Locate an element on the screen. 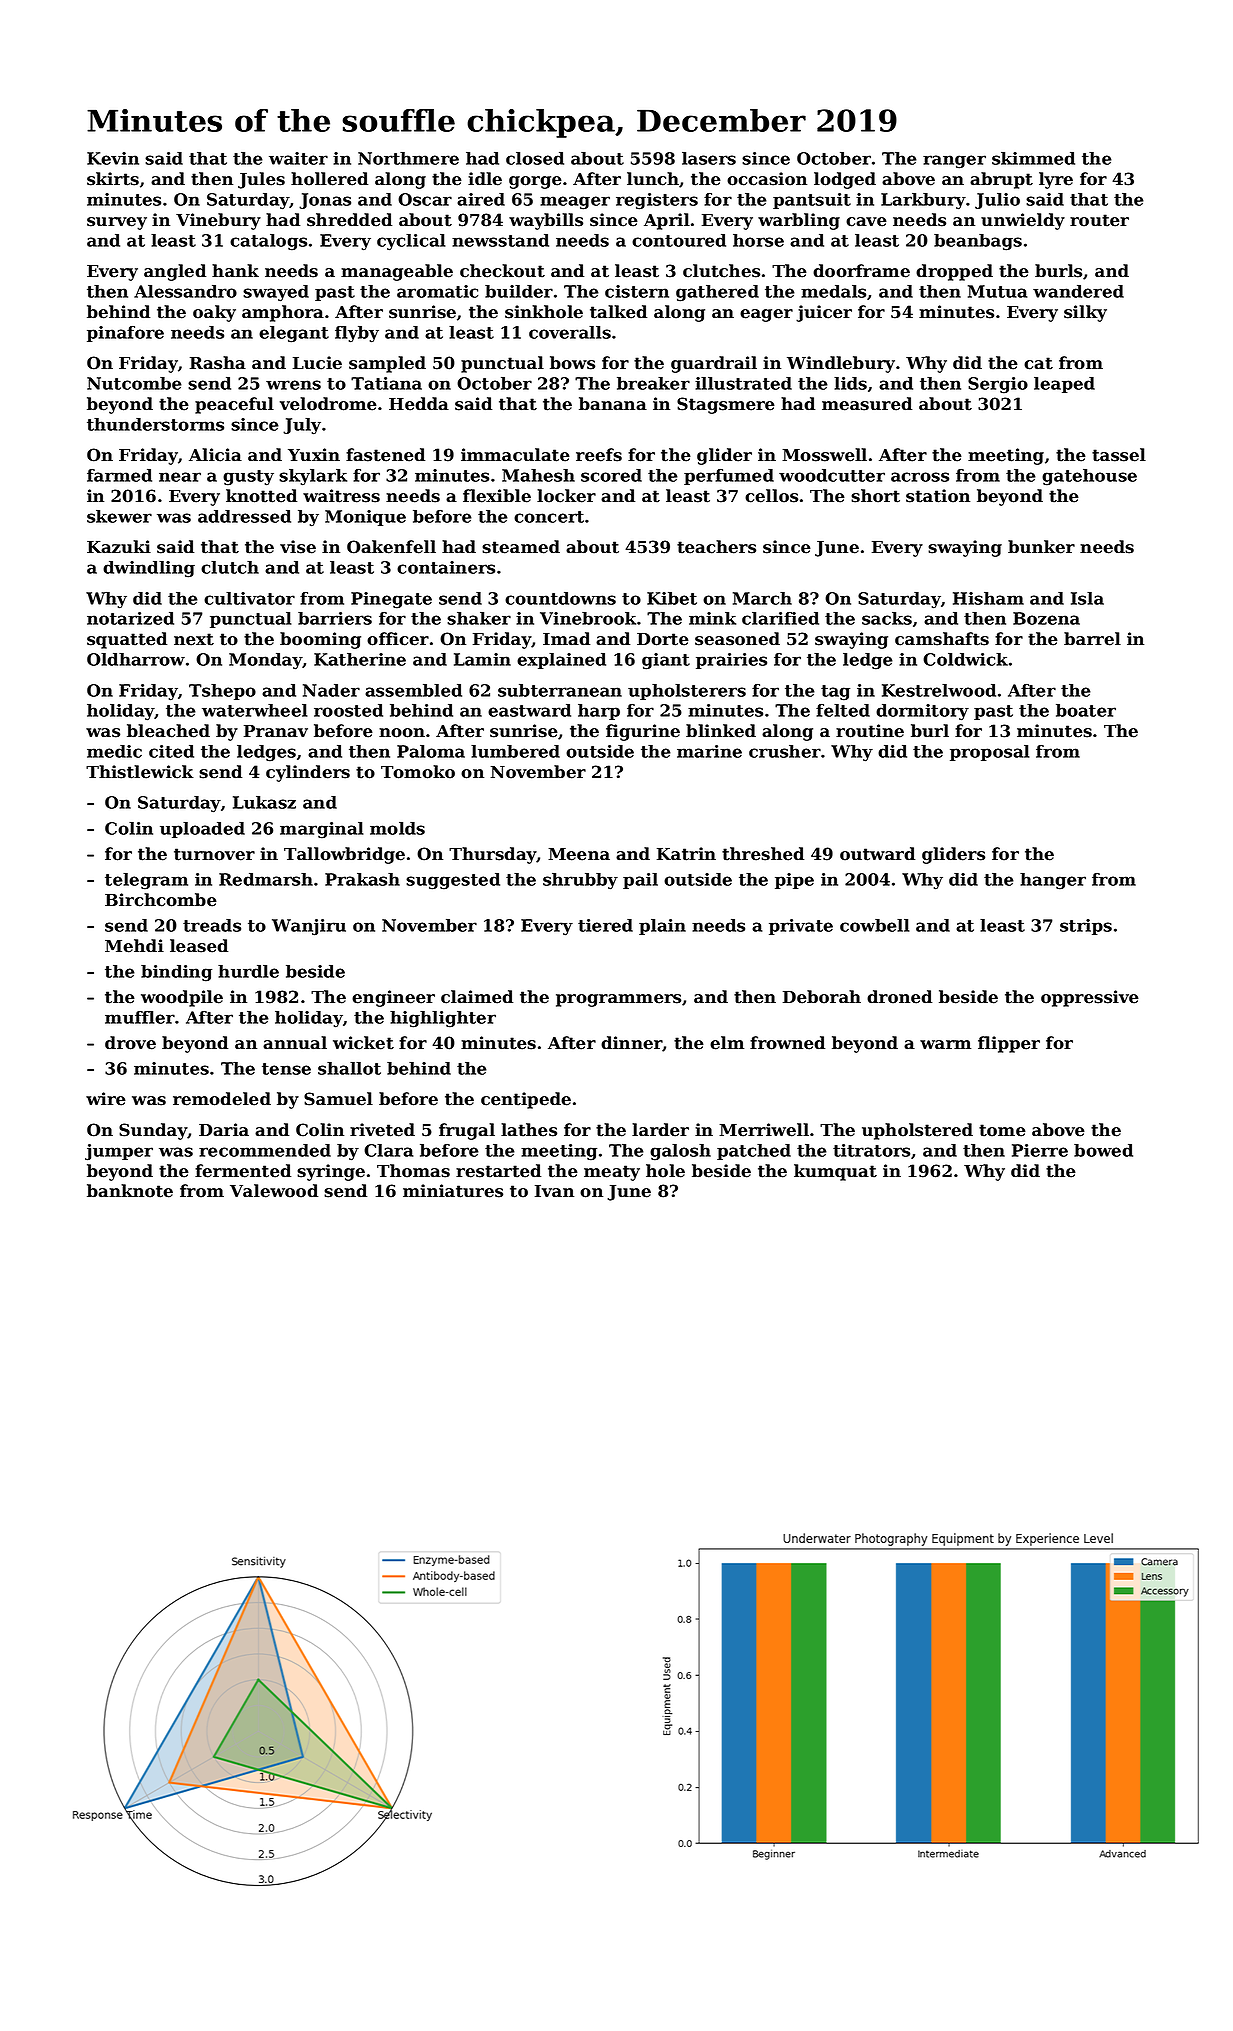 Image resolution: width=1233 pixels, height=2031 pixels. Pranav is located at coordinates (276, 731).
